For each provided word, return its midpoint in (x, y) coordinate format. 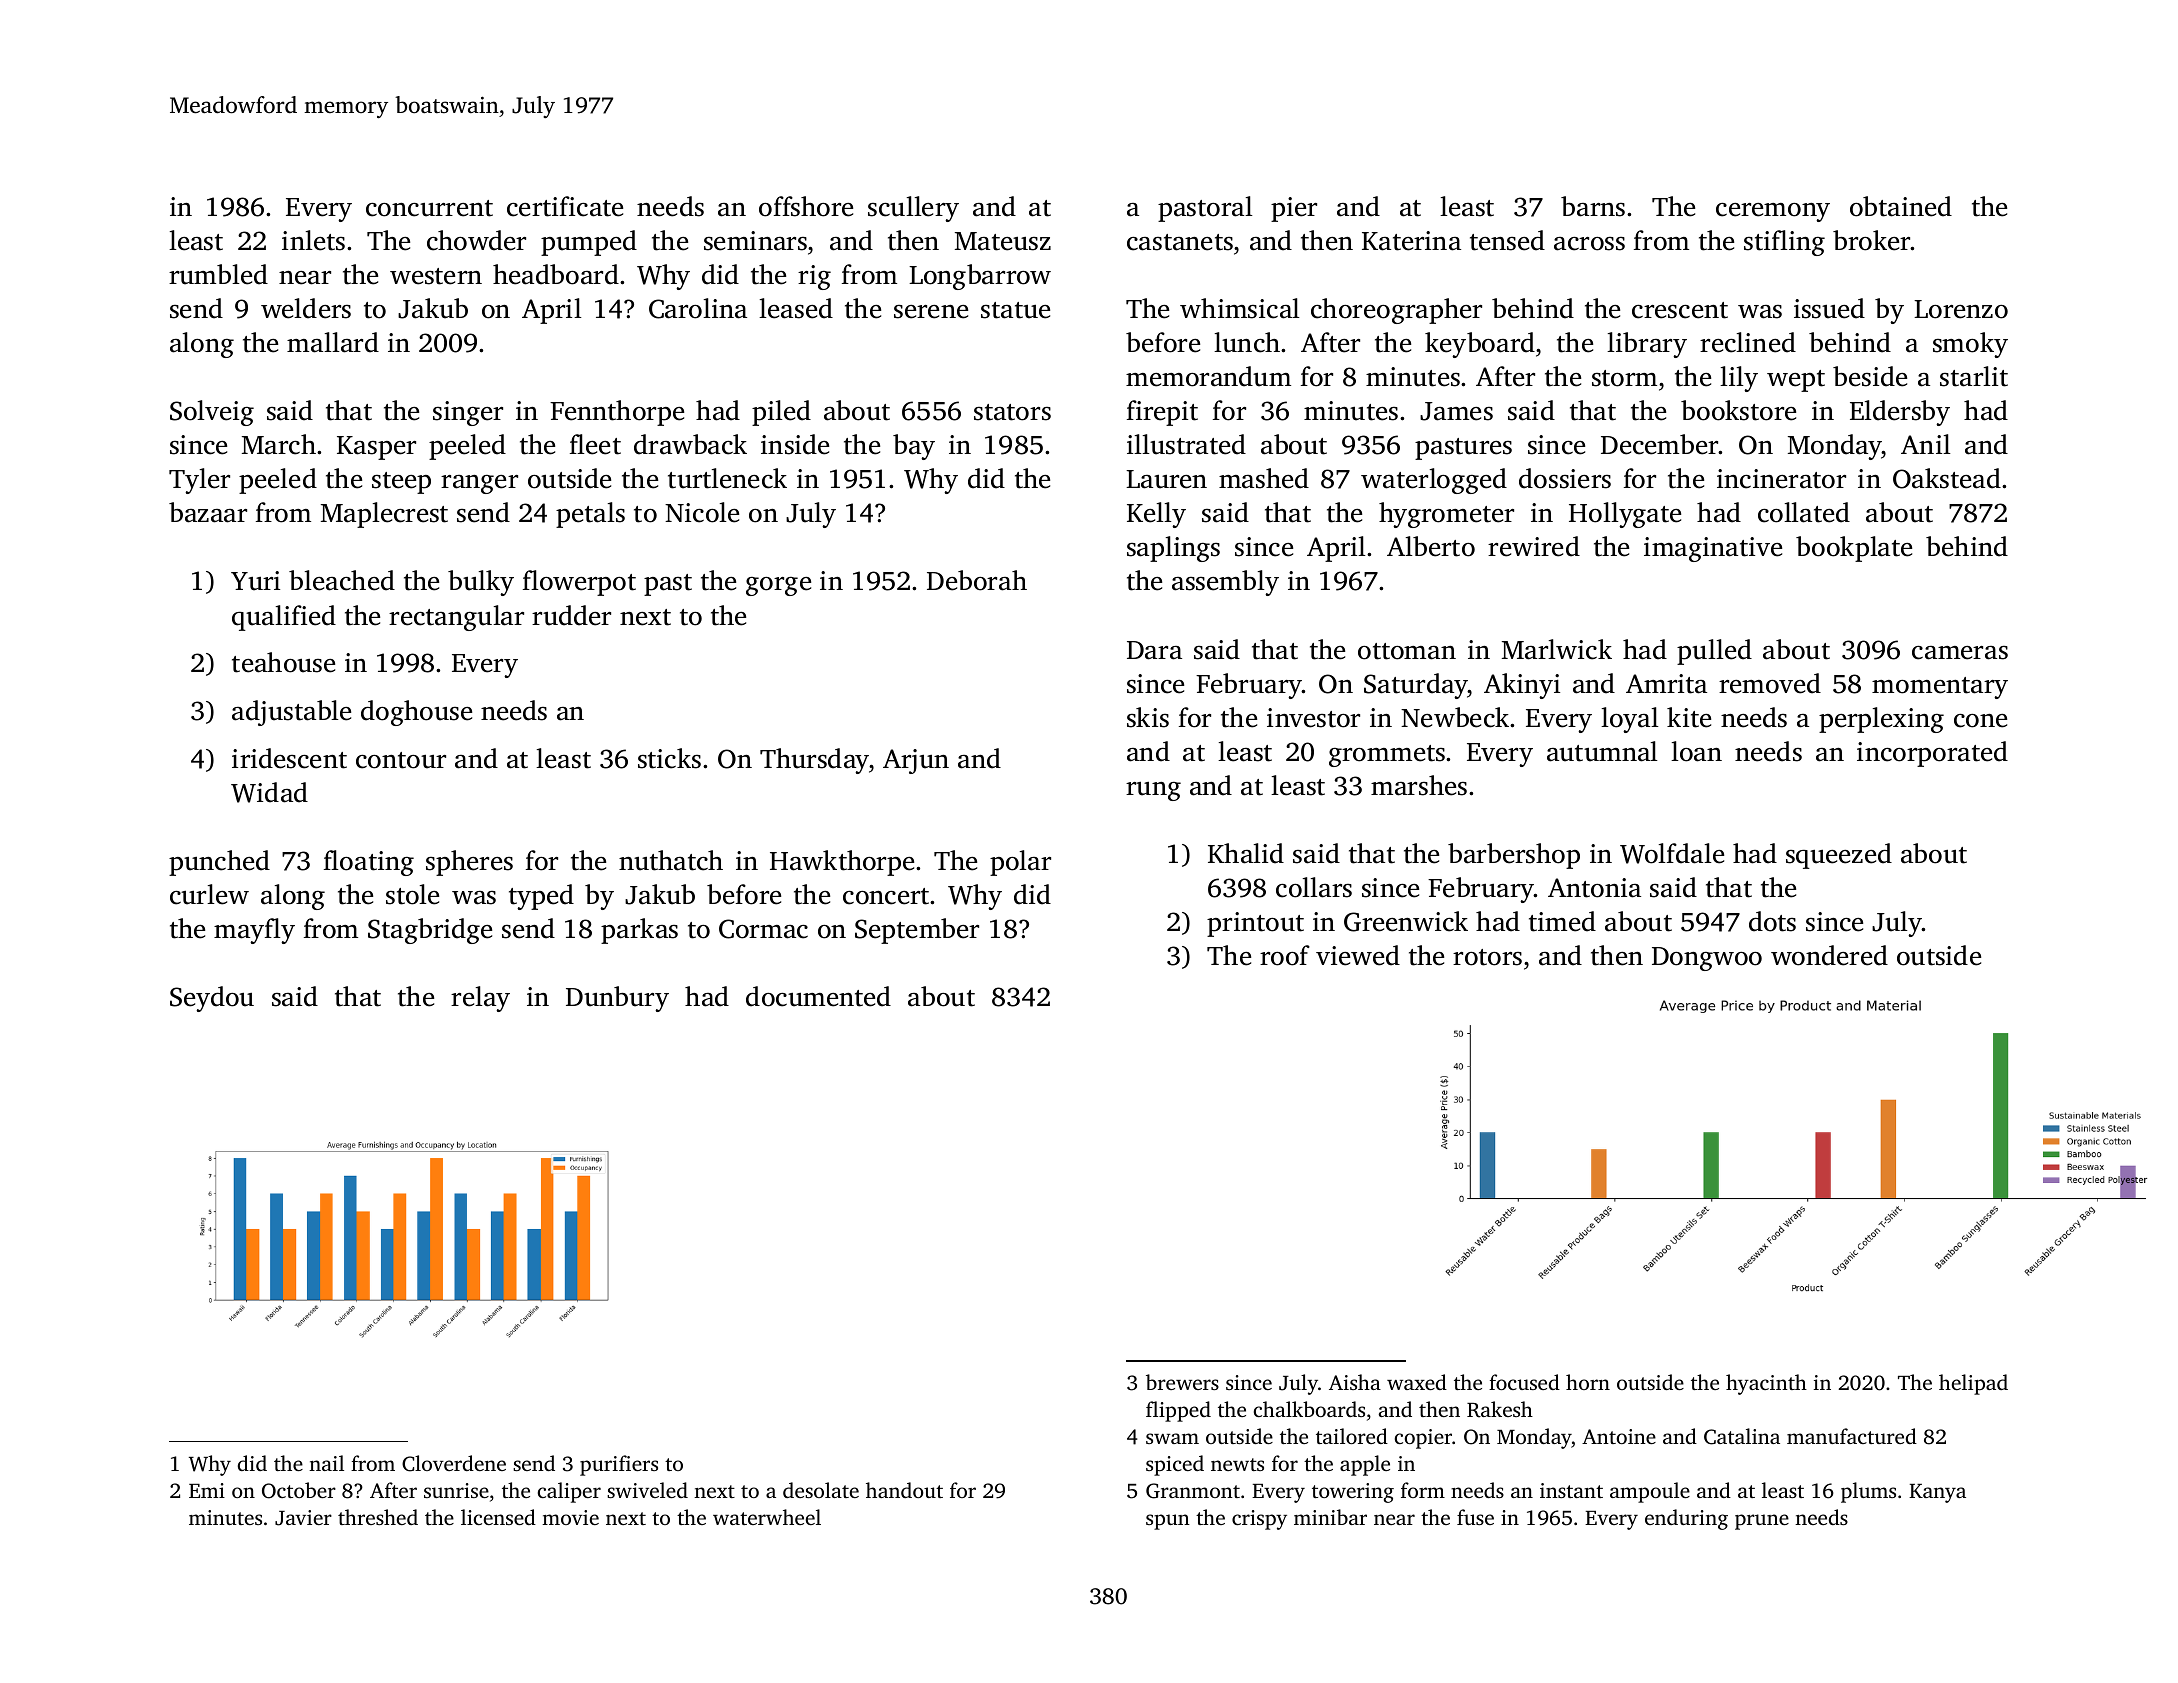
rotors (1487, 957)
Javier (303, 1518)
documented (818, 996)
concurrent (429, 208)
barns (1593, 206)
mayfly (254, 931)
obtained (1901, 206)
